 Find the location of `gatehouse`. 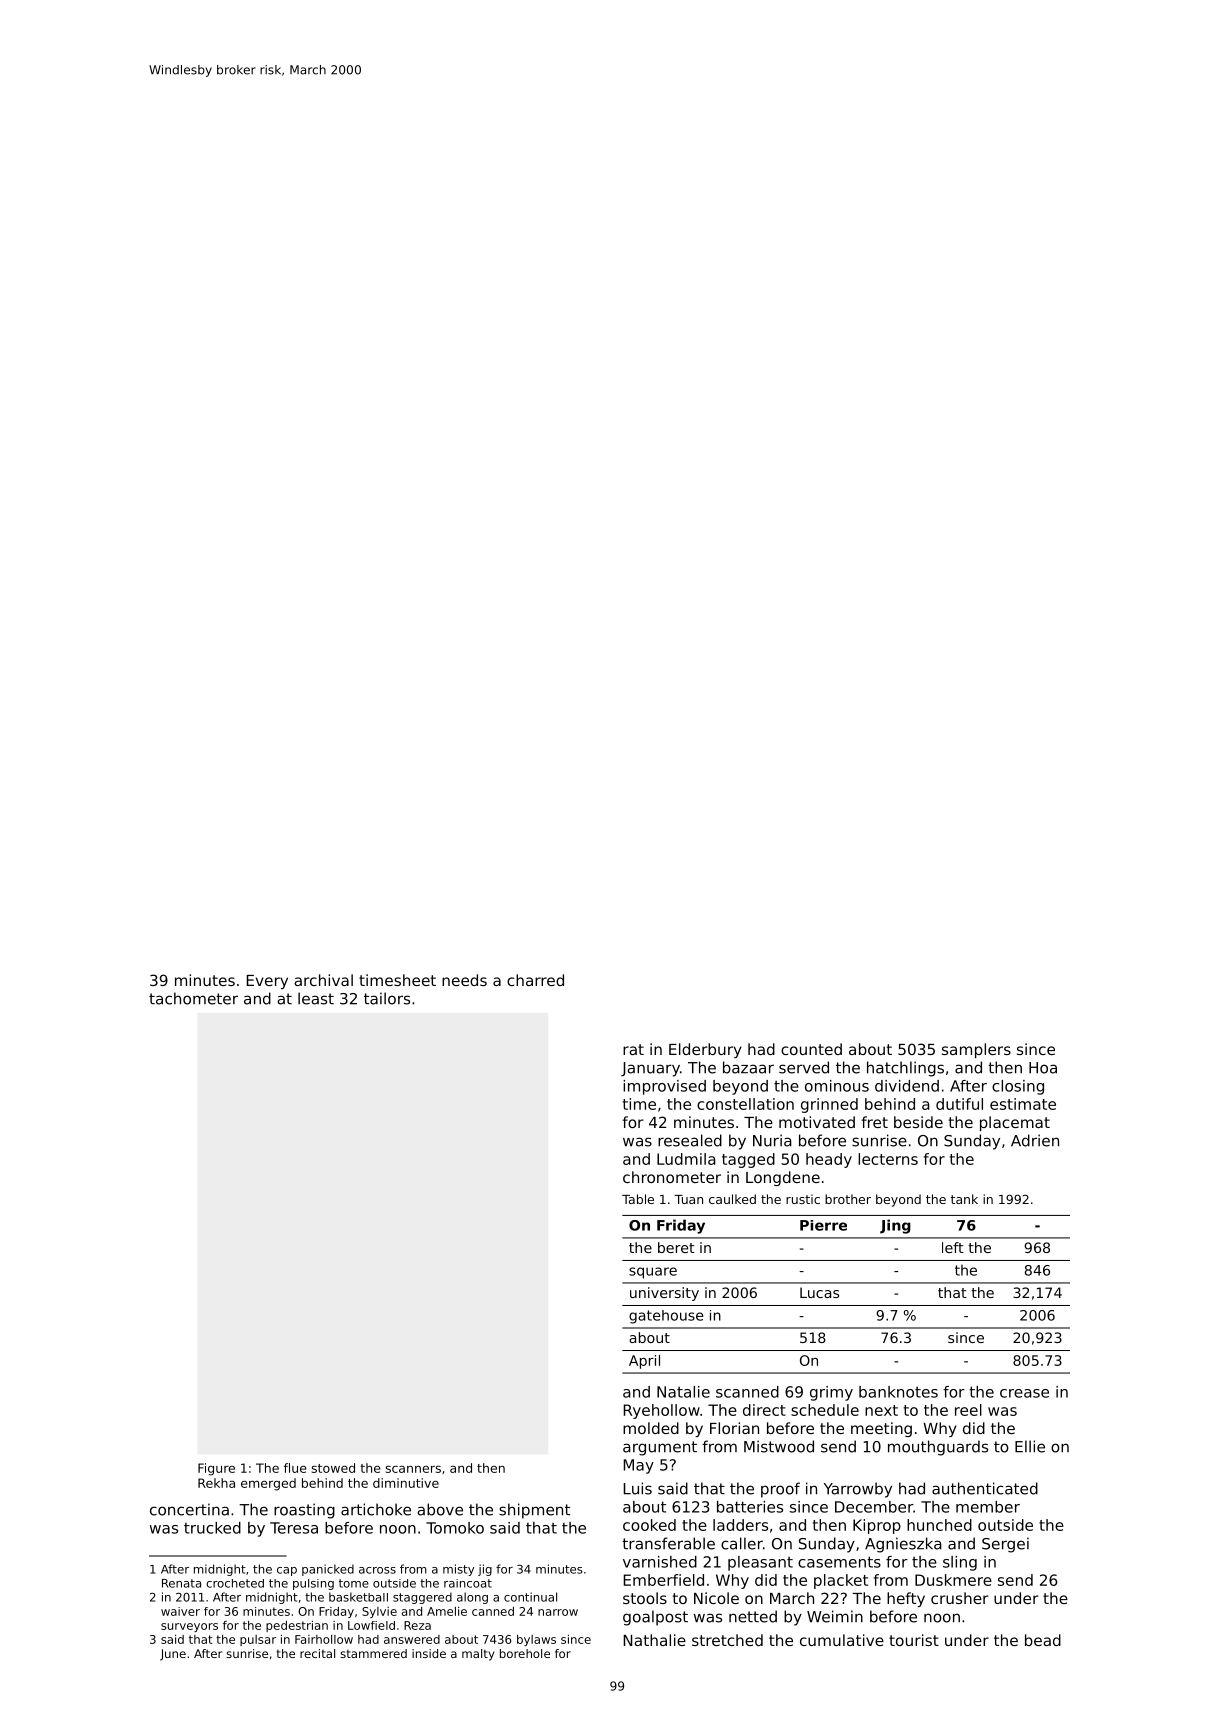

gatehouse is located at coordinates (666, 1317).
